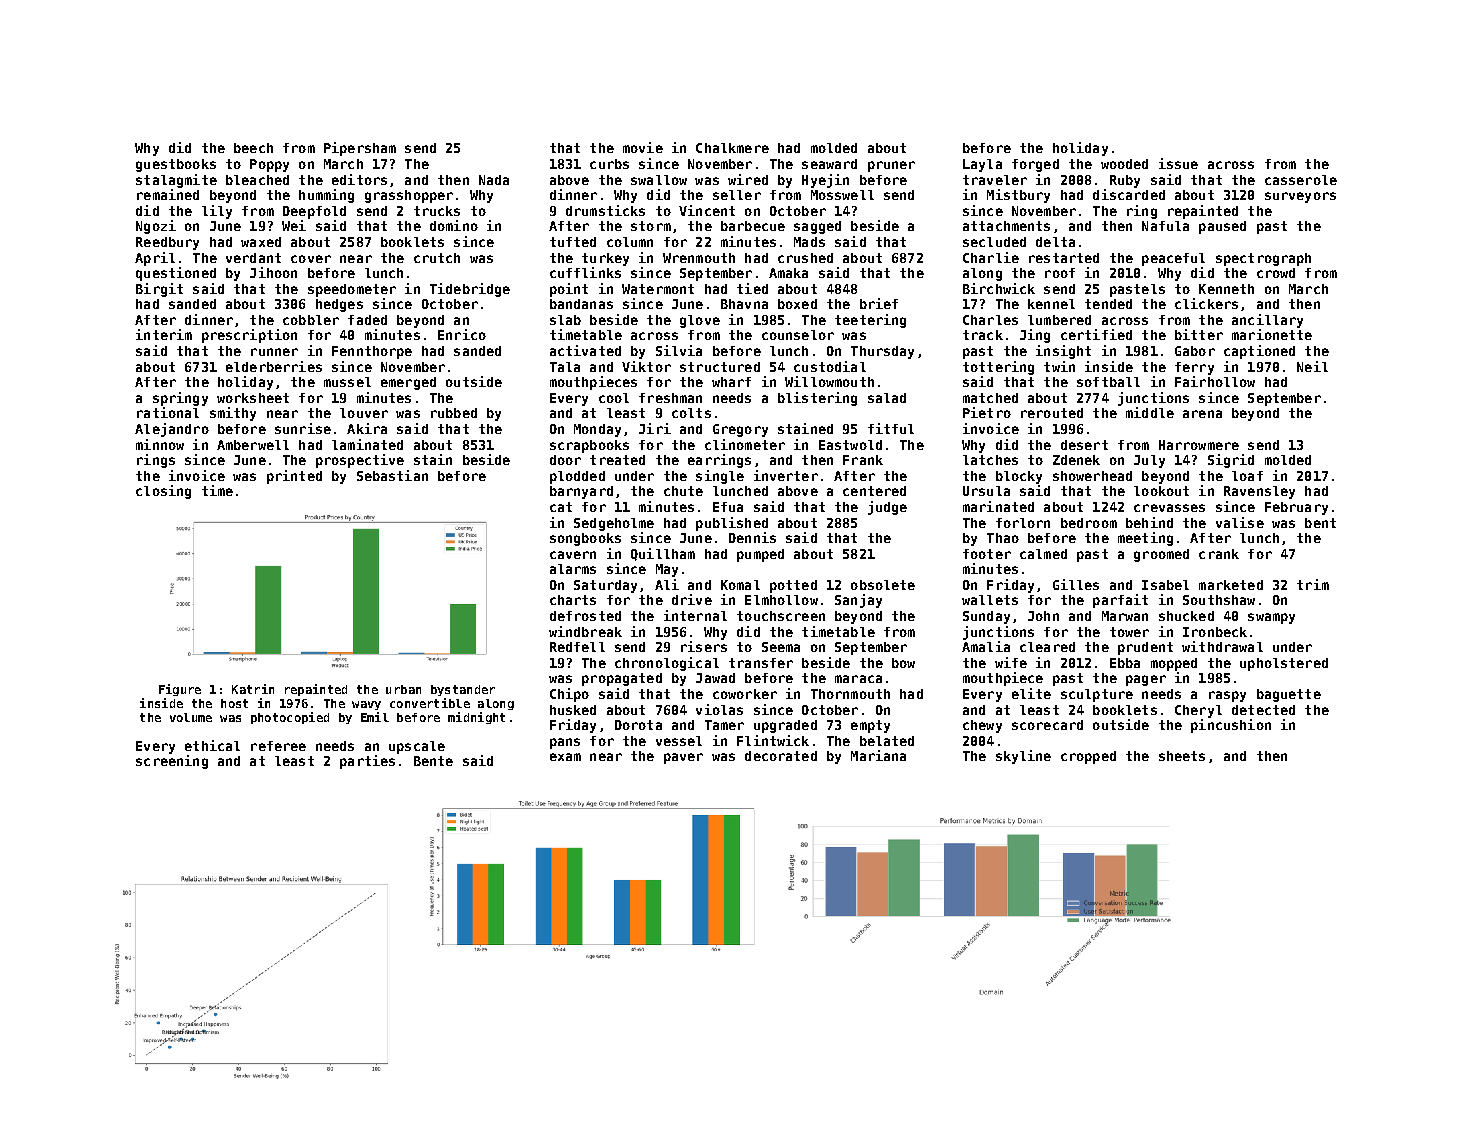  What do you see at coordinates (454, 413) in the document?
I see `rubbed` at bounding box center [454, 413].
